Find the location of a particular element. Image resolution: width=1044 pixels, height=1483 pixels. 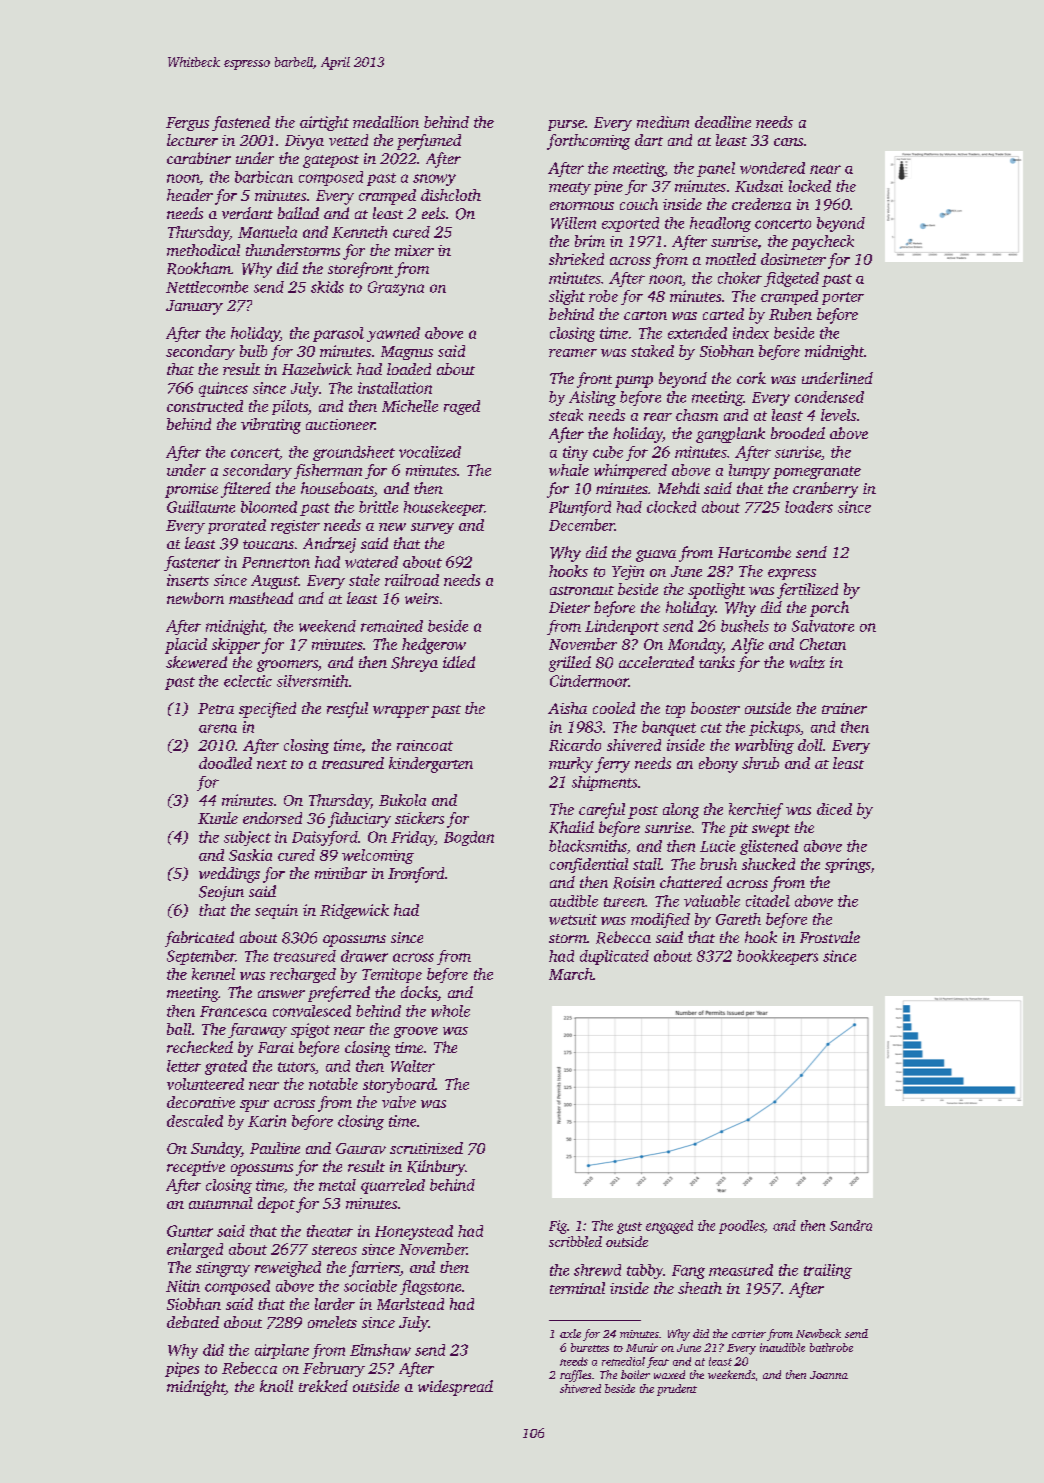

Fergus is located at coordinates (187, 124).
